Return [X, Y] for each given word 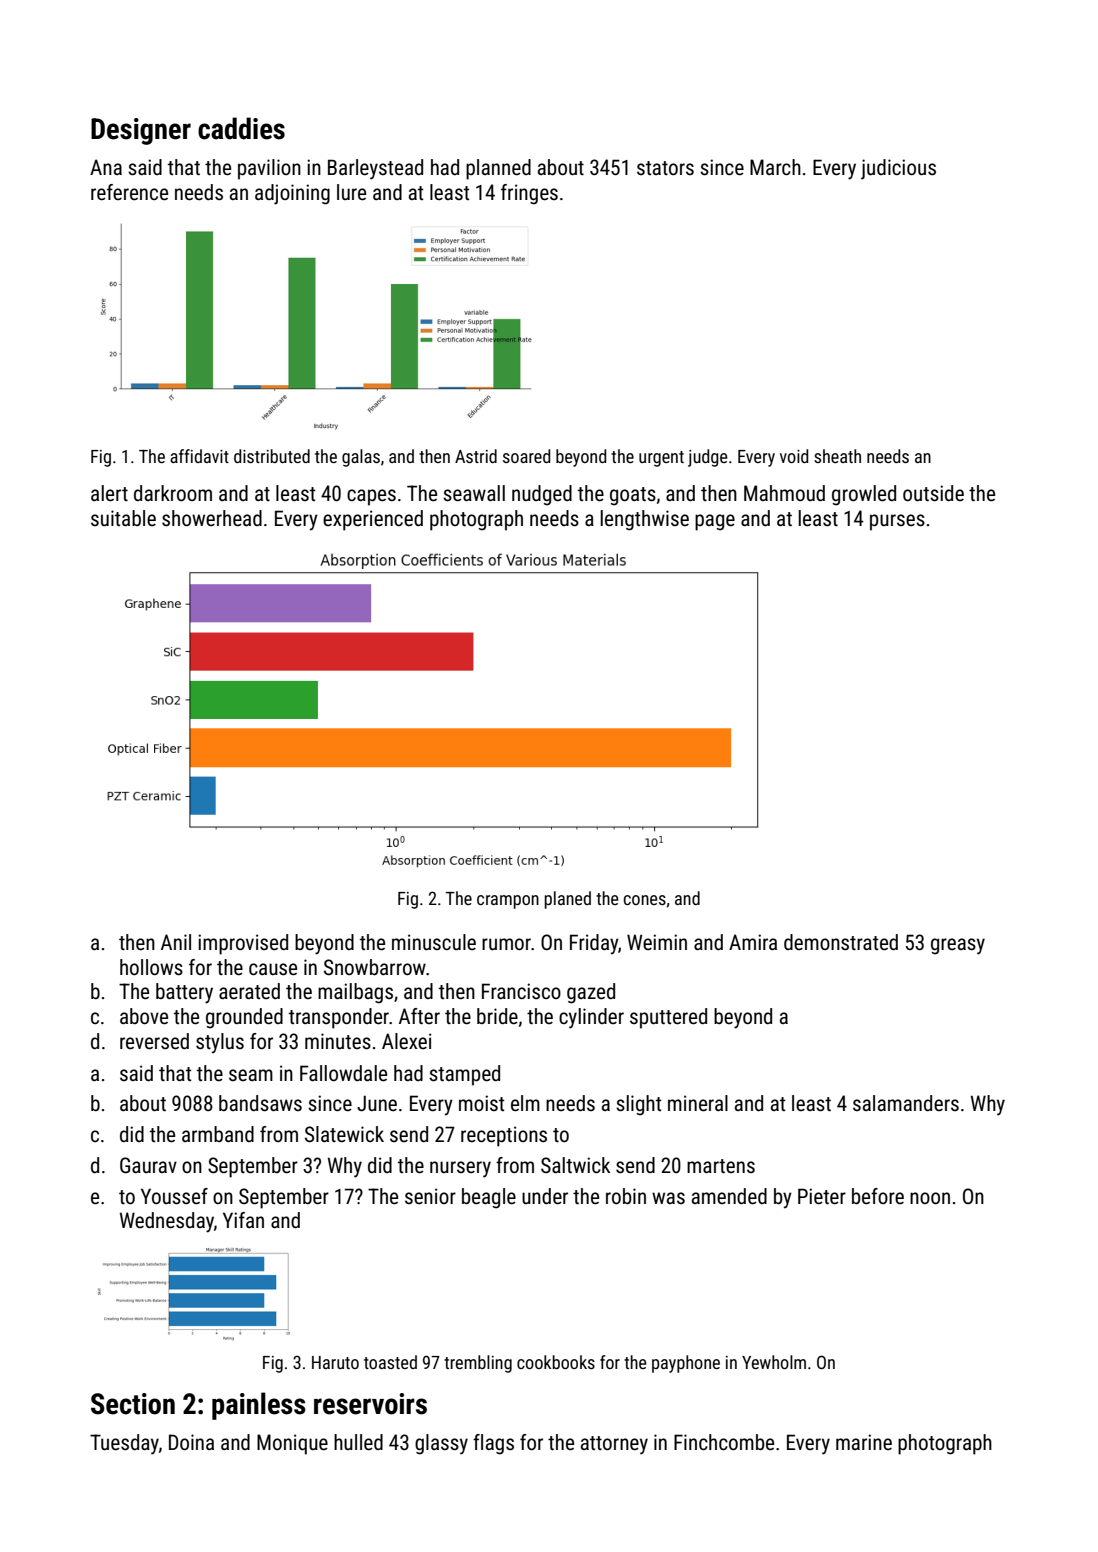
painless [259, 1406]
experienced [373, 520]
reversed [154, 1041]
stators [665, 168]
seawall [474, 493]
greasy [958, 946]
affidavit [199, 456]
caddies [241, 128]
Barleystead [375, 169]
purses [897, 522]
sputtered [668, 1018]
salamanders [906, 1103]
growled [864, 495]
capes [371, 497]
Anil [176, 942]
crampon [508, 902]
